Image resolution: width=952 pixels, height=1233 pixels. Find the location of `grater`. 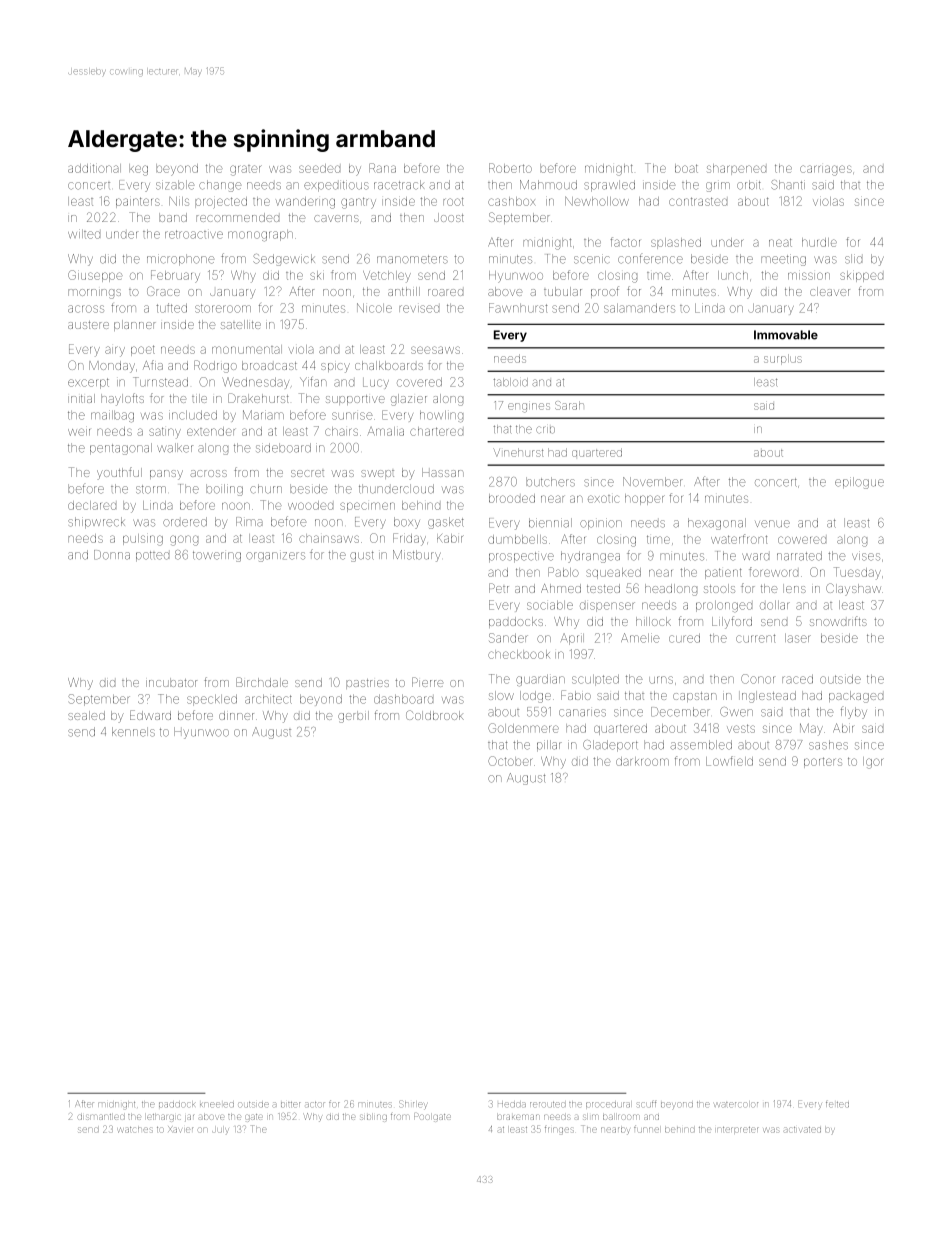

grater is located at coordinates (246, 170).
